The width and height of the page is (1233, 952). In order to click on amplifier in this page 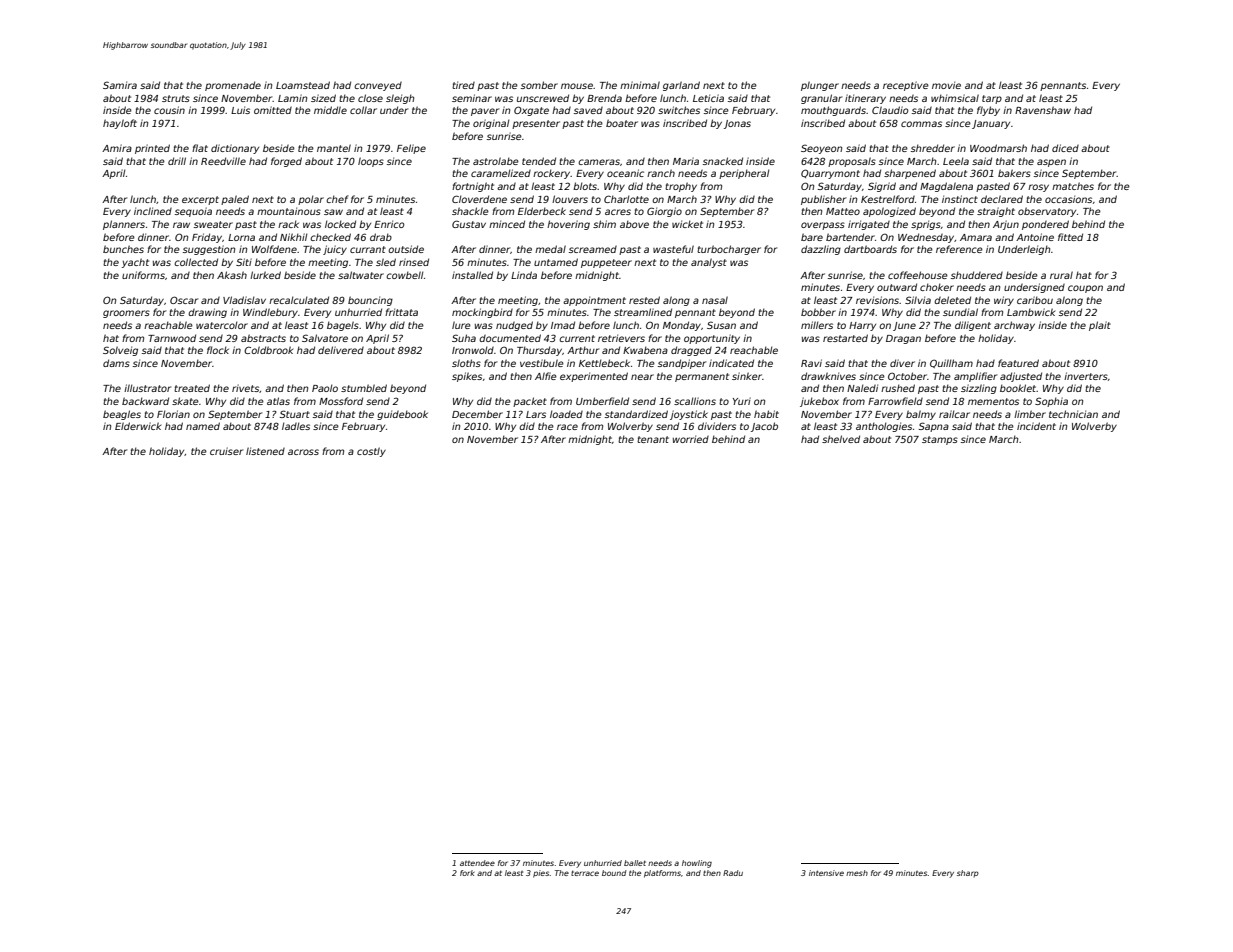, I will do `click(975, 377)`.
